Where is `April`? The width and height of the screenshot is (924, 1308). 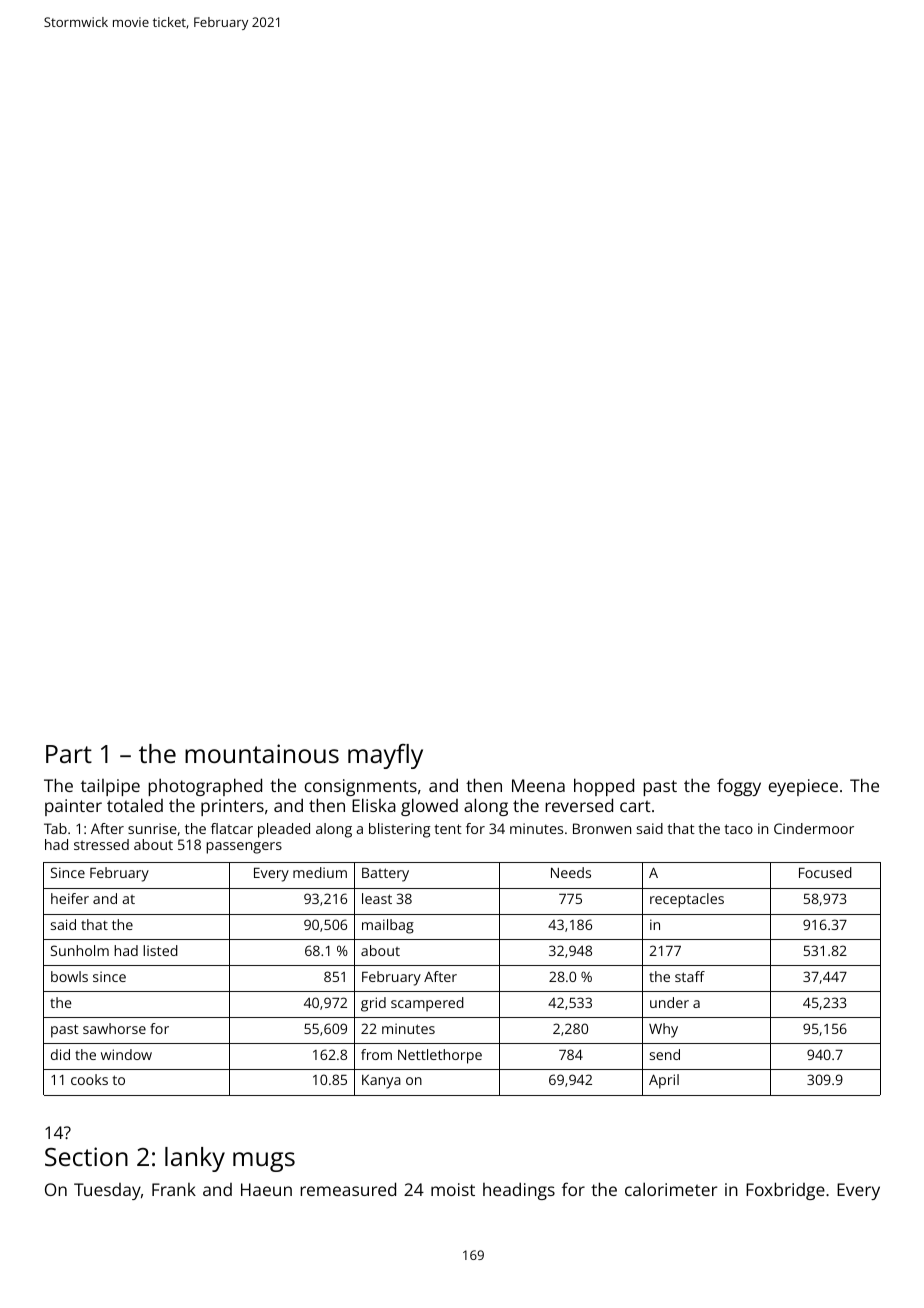 April is located at coordinates (664, 1081).
